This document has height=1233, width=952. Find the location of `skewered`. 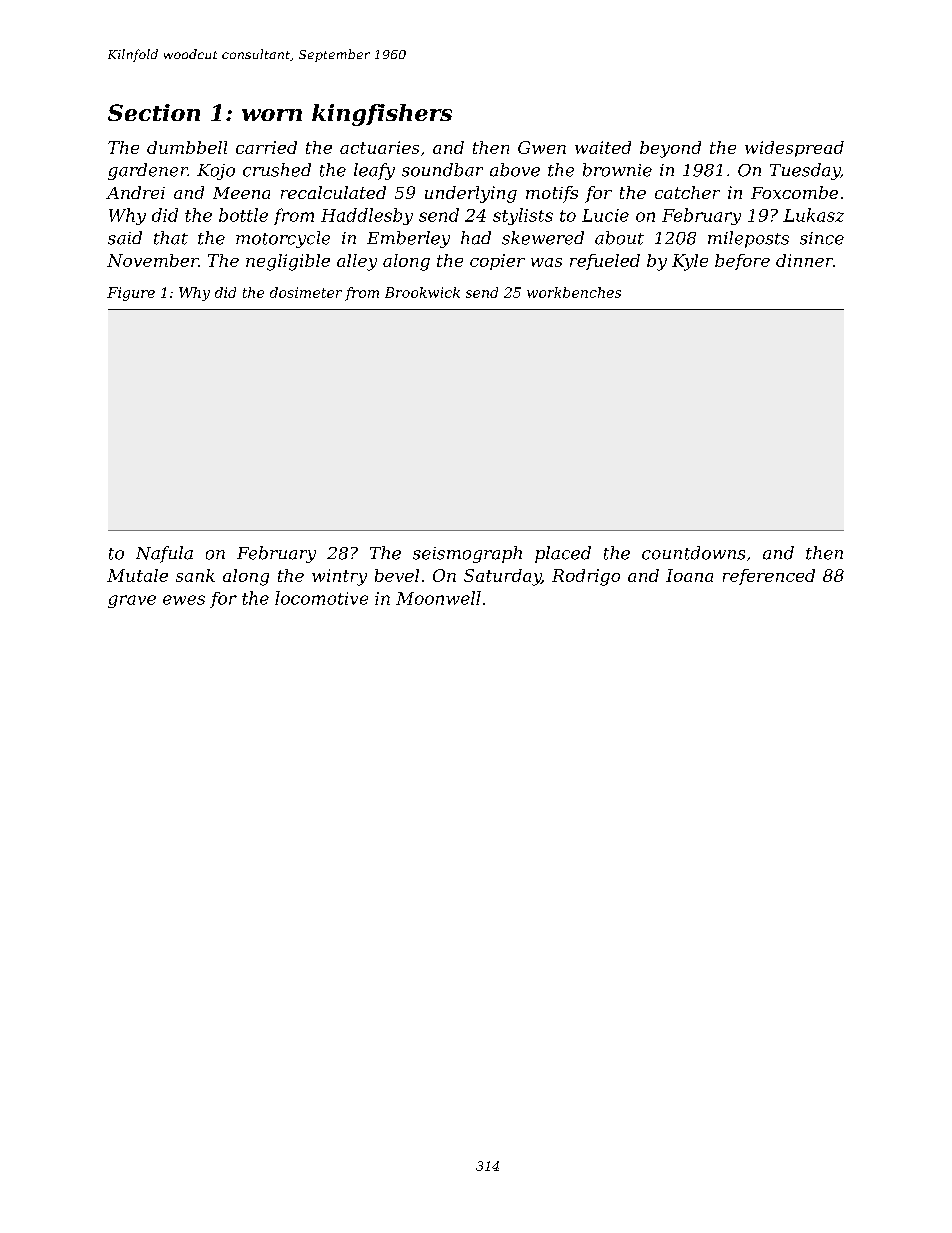

skewered is located at coordinates (543, 238).
